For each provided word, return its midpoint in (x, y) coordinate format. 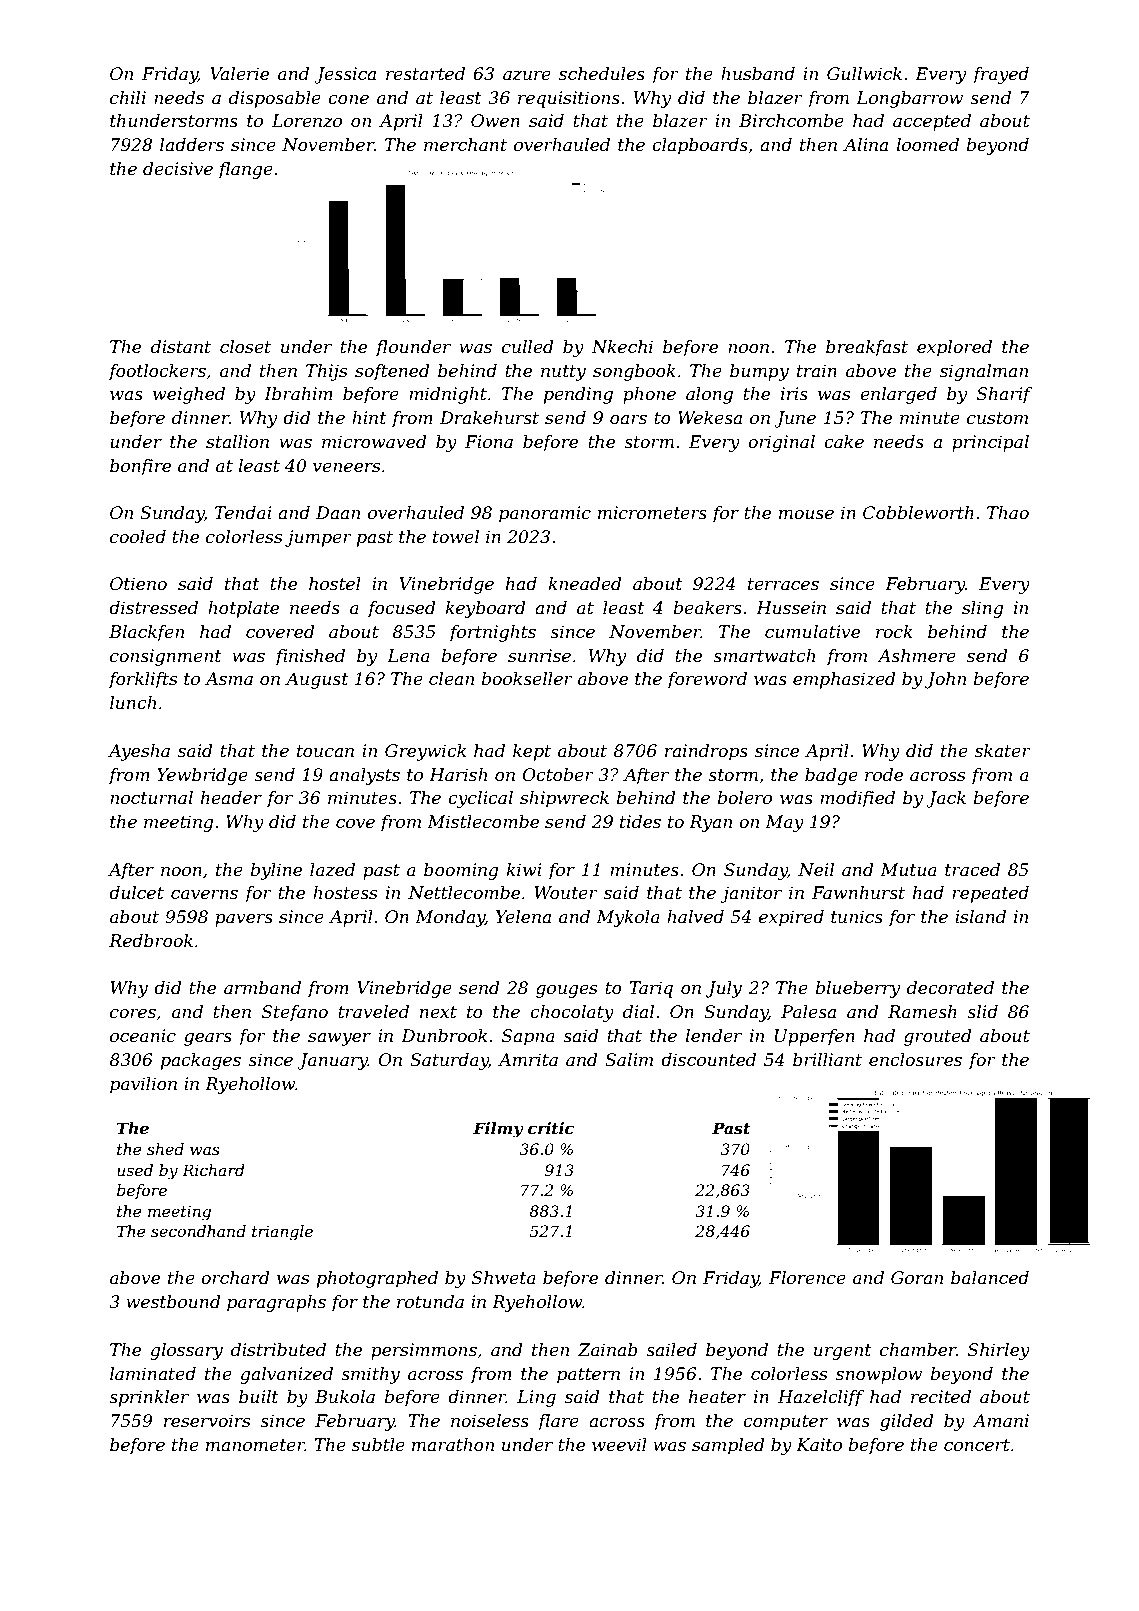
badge (831, 776)
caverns (204, 895)
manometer (255, 1445)
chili (128, 98)
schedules (602, 74)
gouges (566, 991)
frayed (1001, 75)
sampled (728, 1446)
